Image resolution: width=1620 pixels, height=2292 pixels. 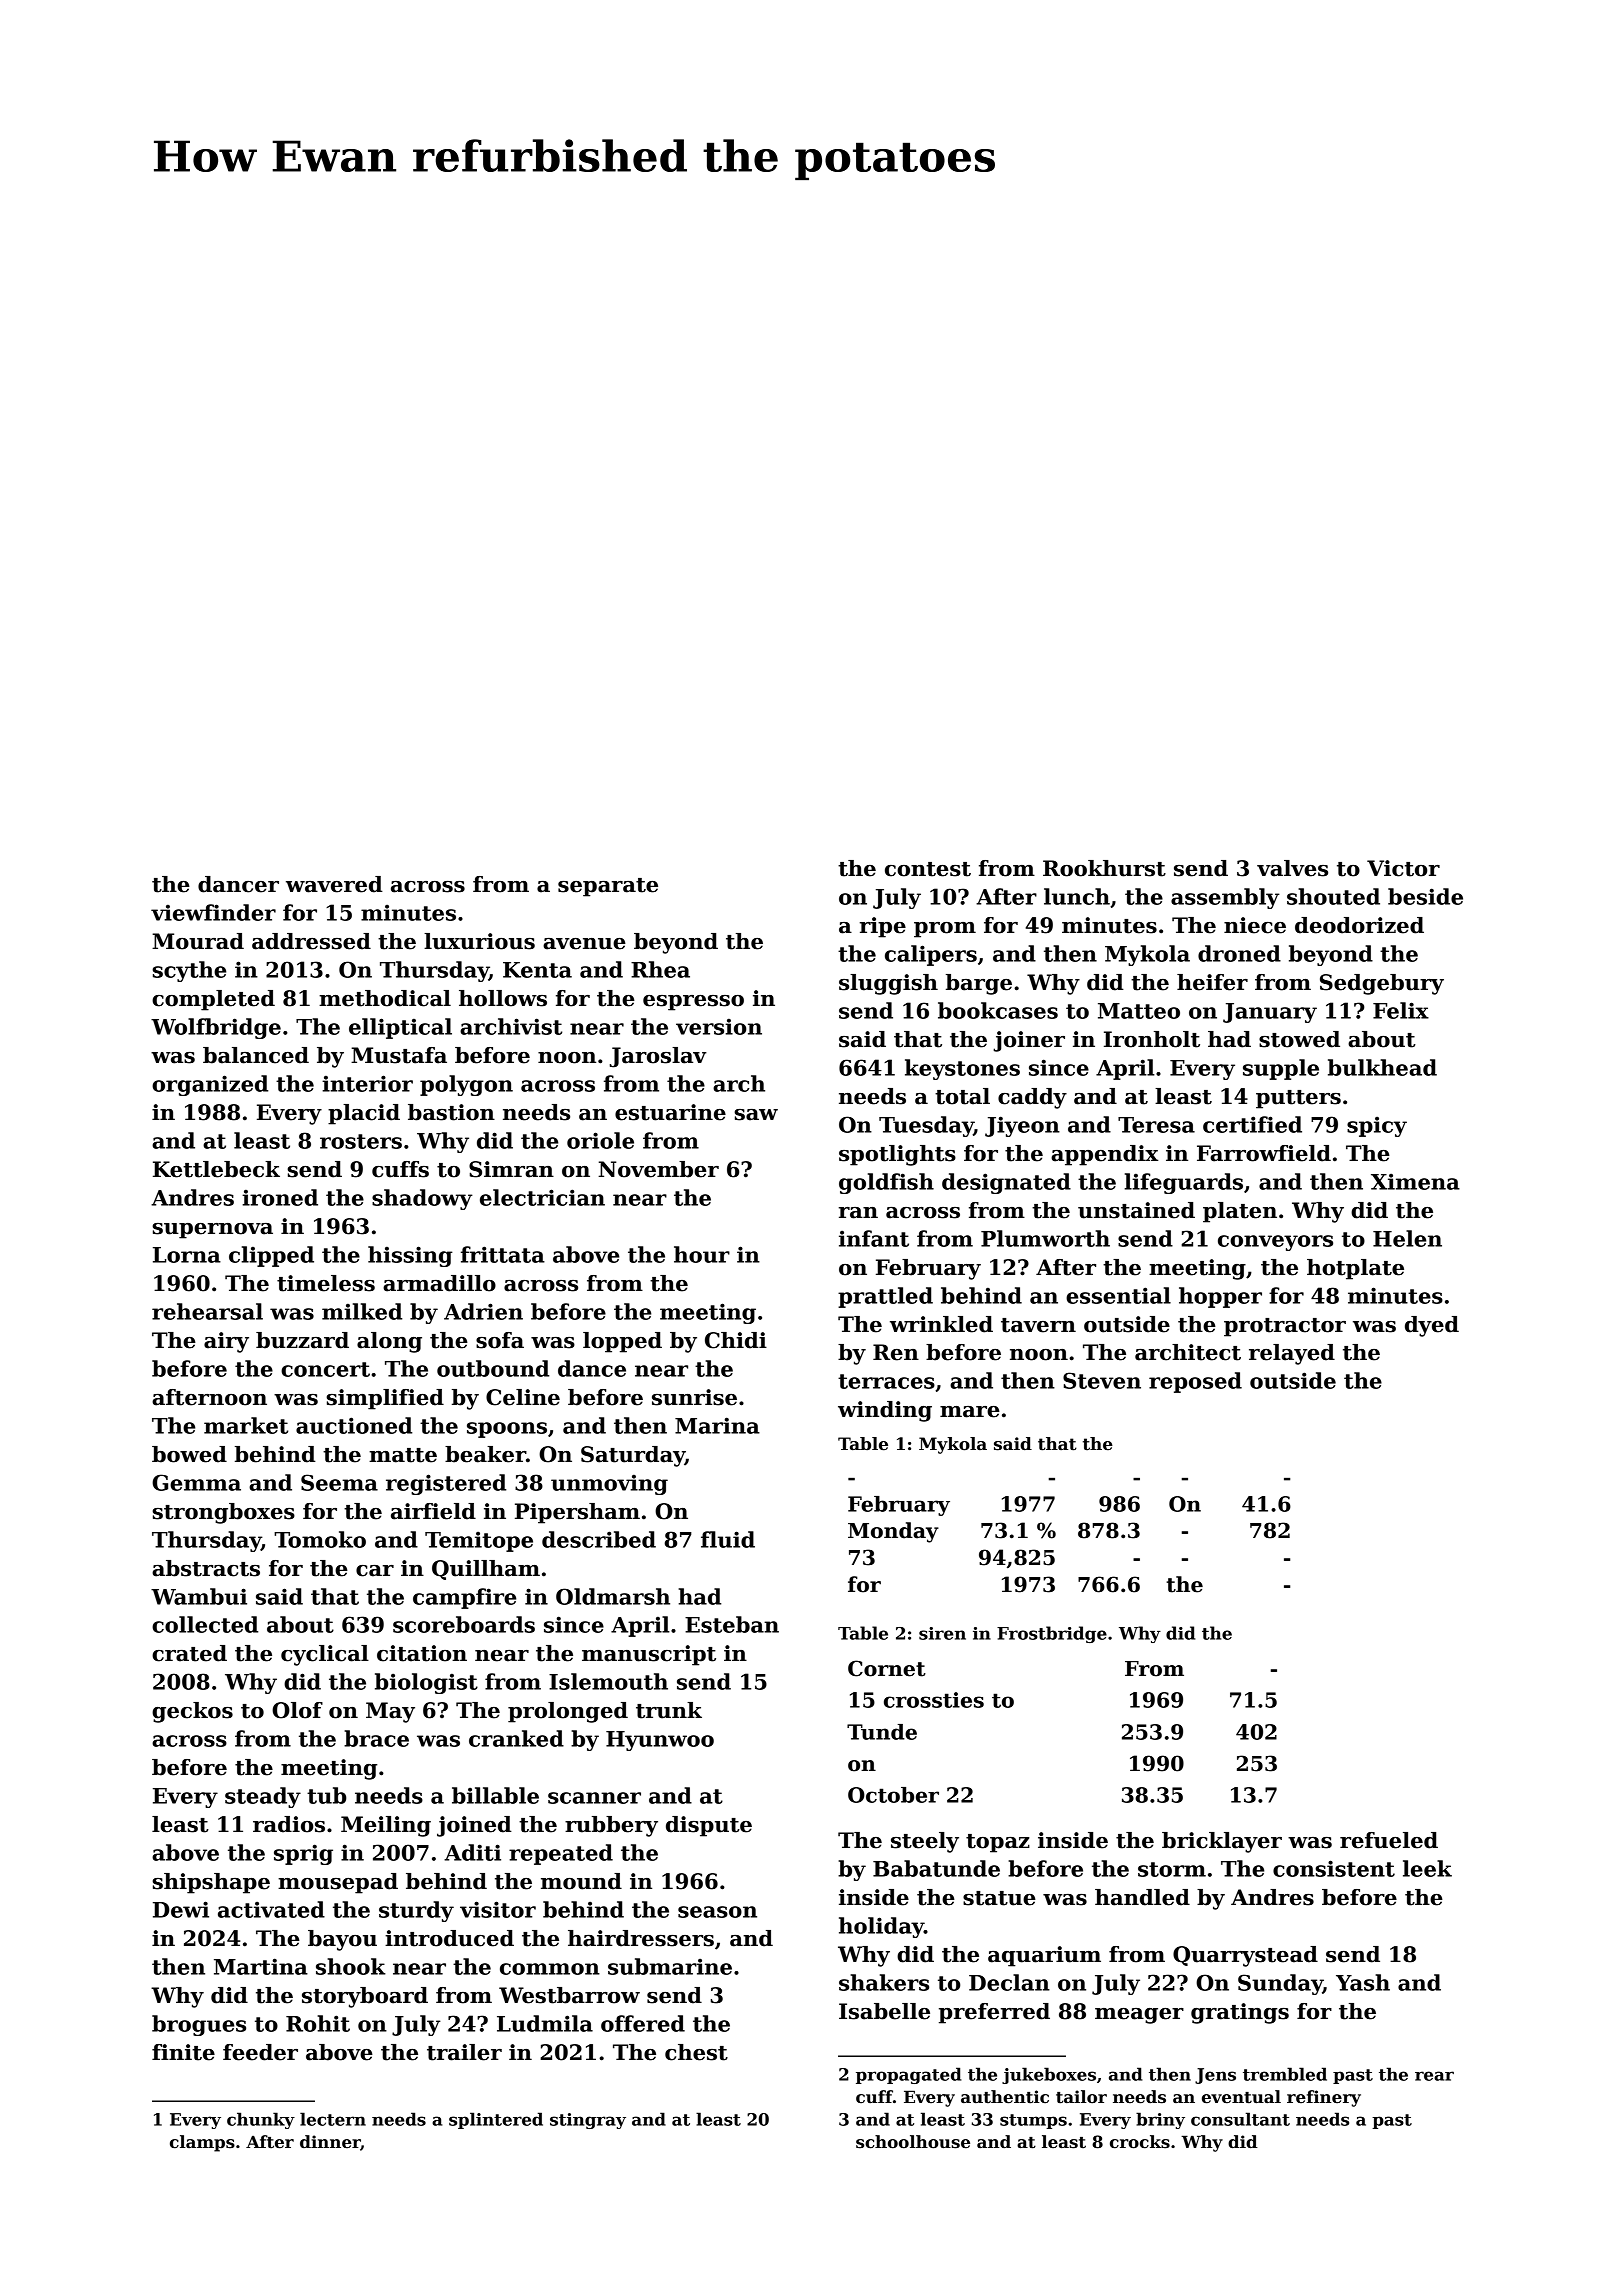 What do you see at coordinates (1425, 896) in the image?
I see `beside` at bounding box center [1425, 896].
